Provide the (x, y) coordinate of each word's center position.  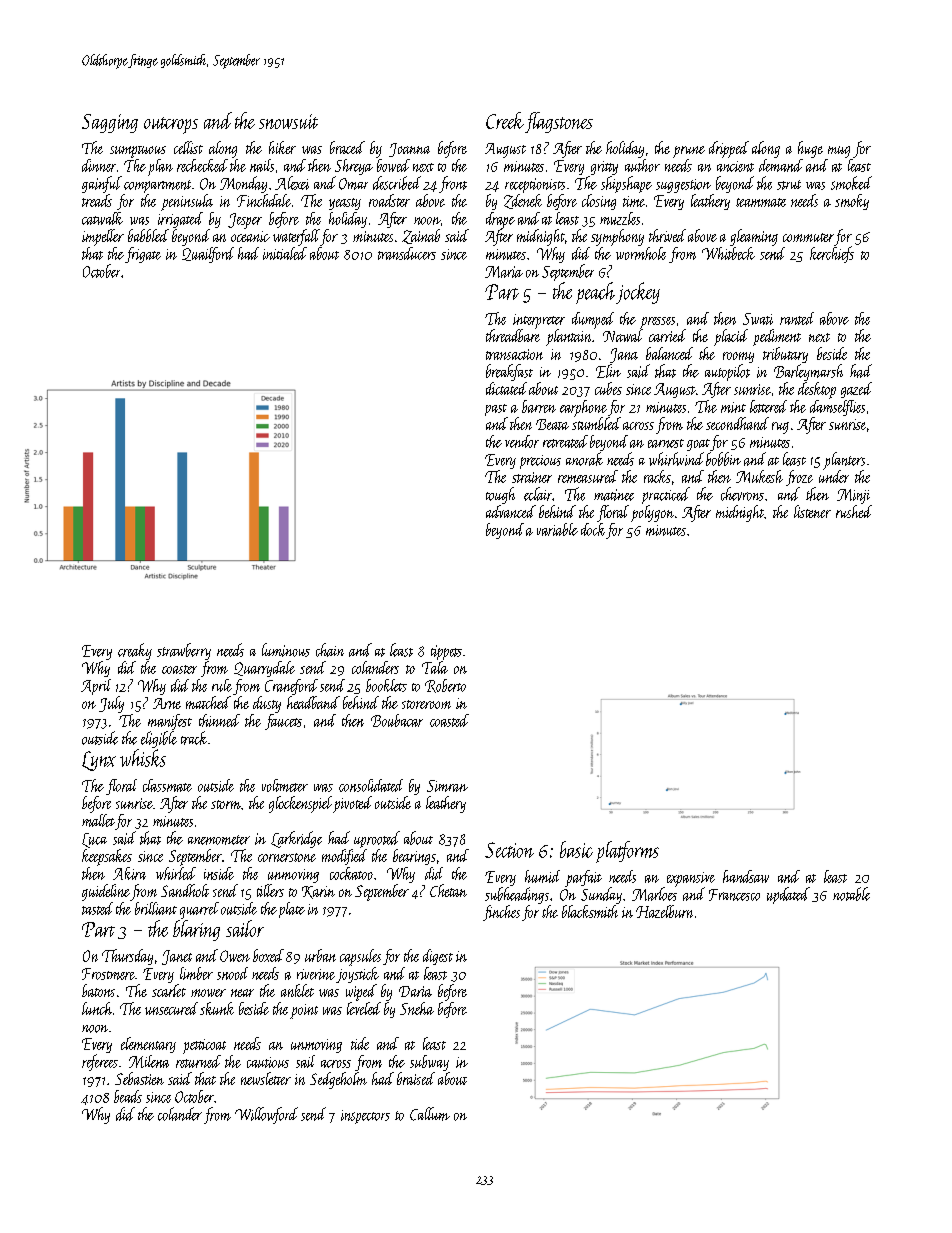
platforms (627, 852)
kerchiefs (832, 254)
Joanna (409, 150)
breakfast (509, 372)
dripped (729, 149)
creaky (135, 651)
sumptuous (138, 152)
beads (128, 1096)
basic (576, 849)
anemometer (219, 840)
